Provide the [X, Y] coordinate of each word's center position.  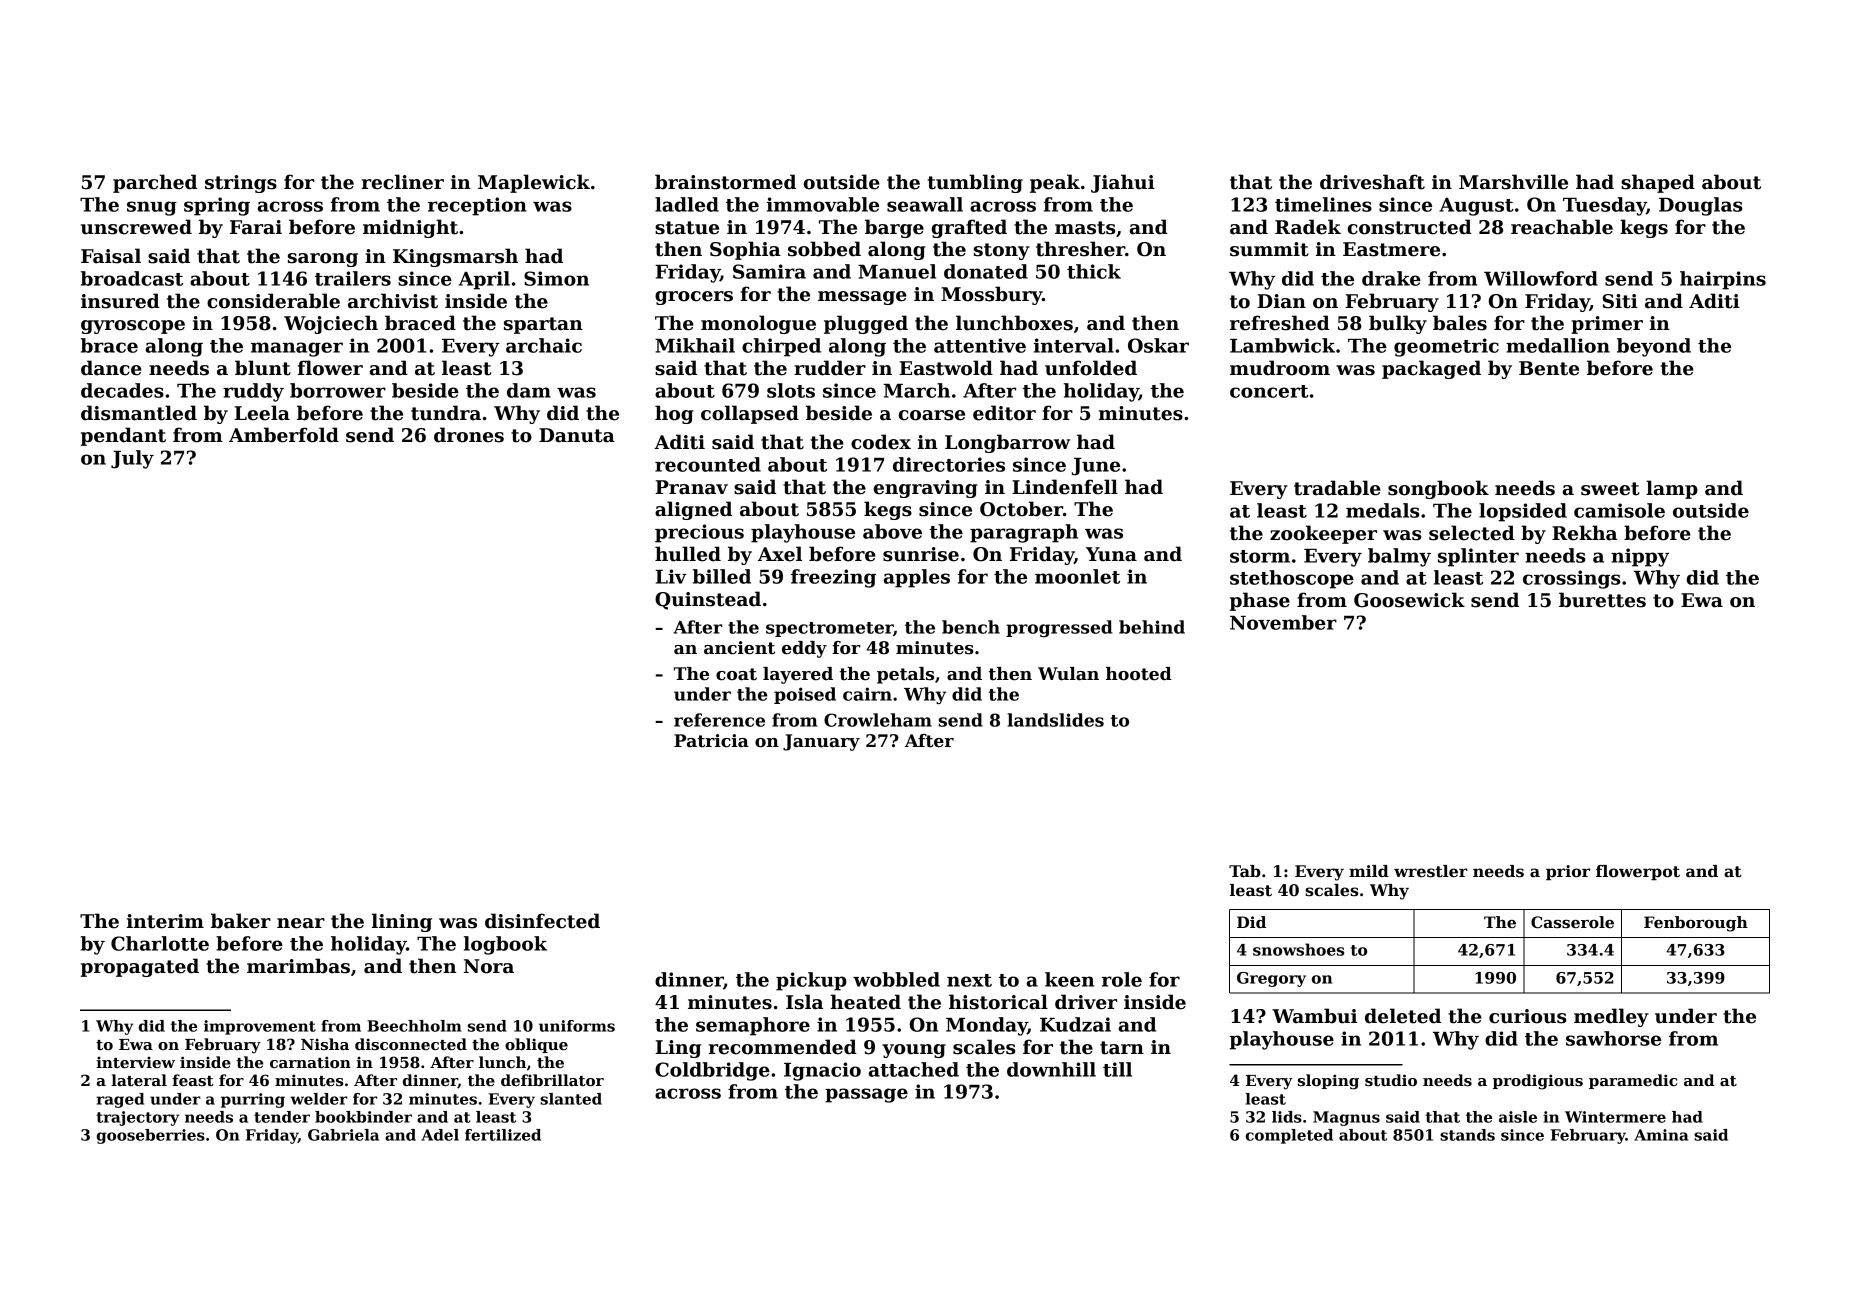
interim [165, 921]
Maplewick [534, 183]
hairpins [1723, 280]
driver [1086, 1002]
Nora [489, 966]
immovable [823, 204]
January [821, 742]
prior [1568, 872]
